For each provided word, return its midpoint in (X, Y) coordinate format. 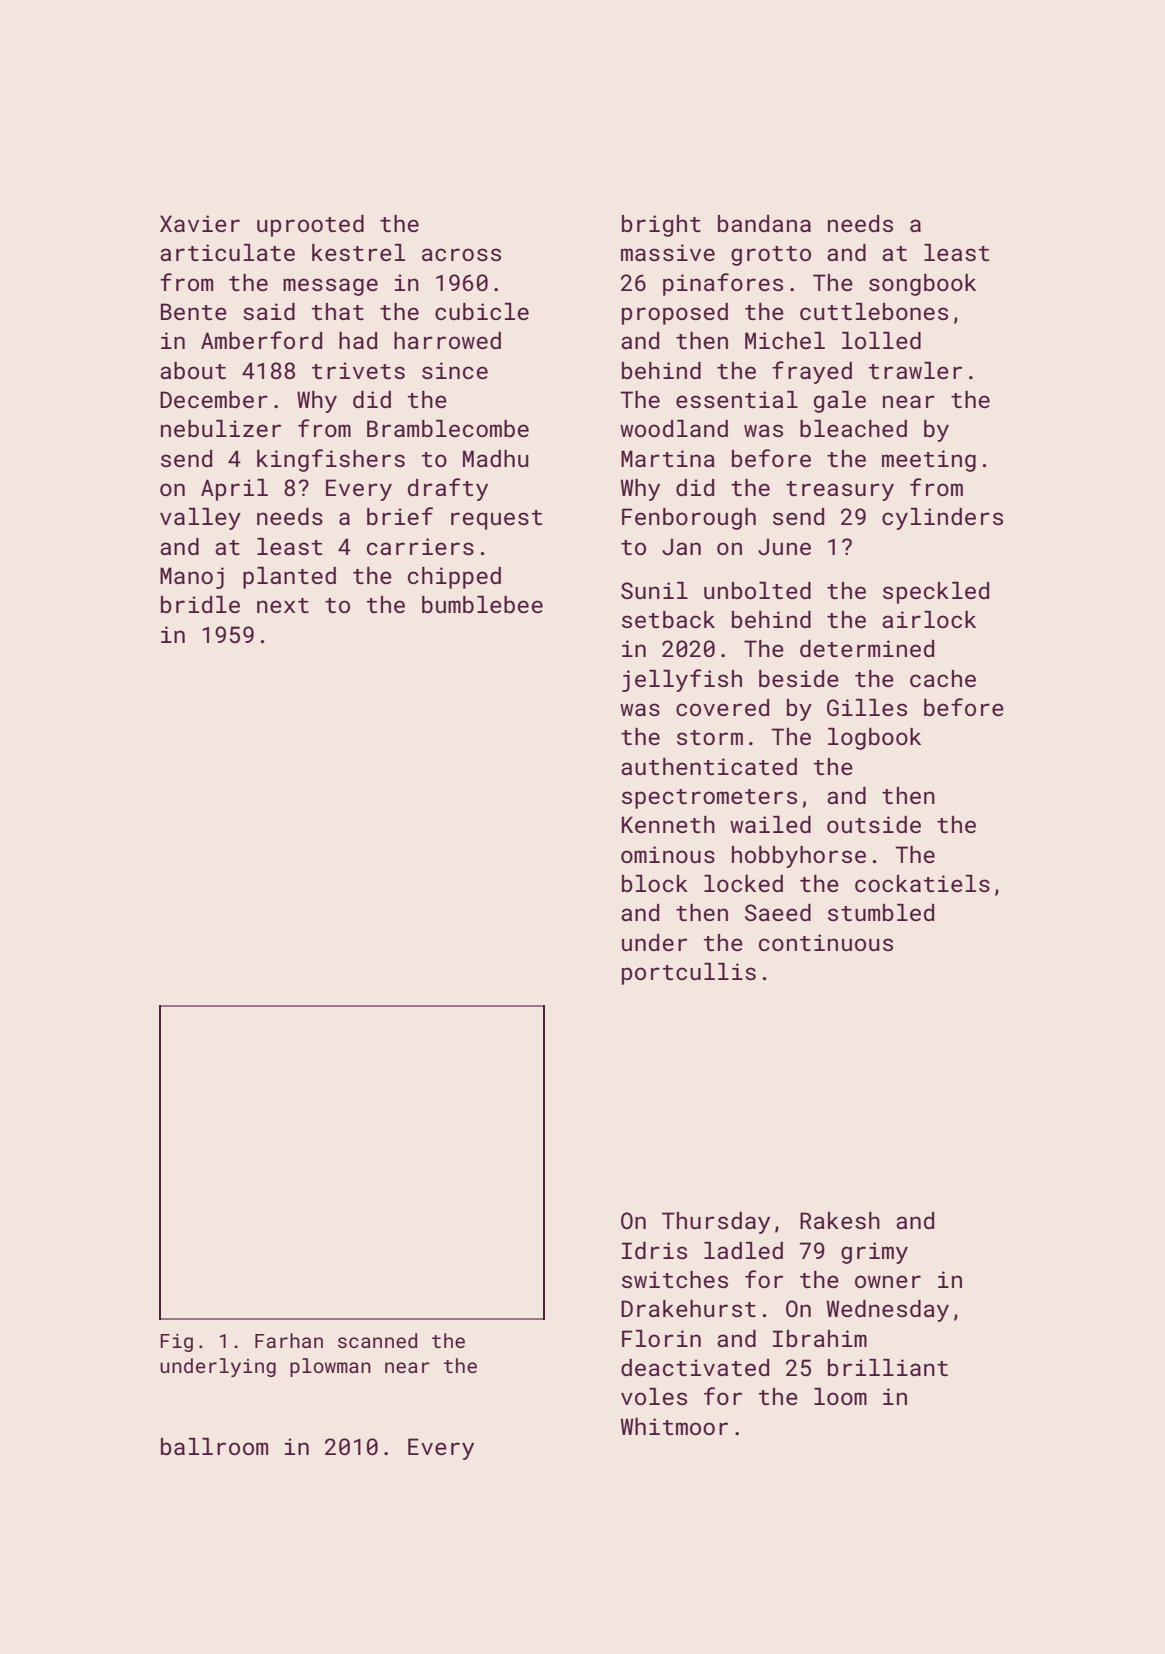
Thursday (716, 1223)
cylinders (942, 519)
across (461, 254)
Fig (176, 1343)
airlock (929, 619)
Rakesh (840, 1220)
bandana (764, 223)
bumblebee (482, 604)
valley (200, 519)
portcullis (689, 974)
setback (668, 619)
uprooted (310, 226)
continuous (826, 942)
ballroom (214, 1446)
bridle (200, 604)
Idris (654, 1250)
